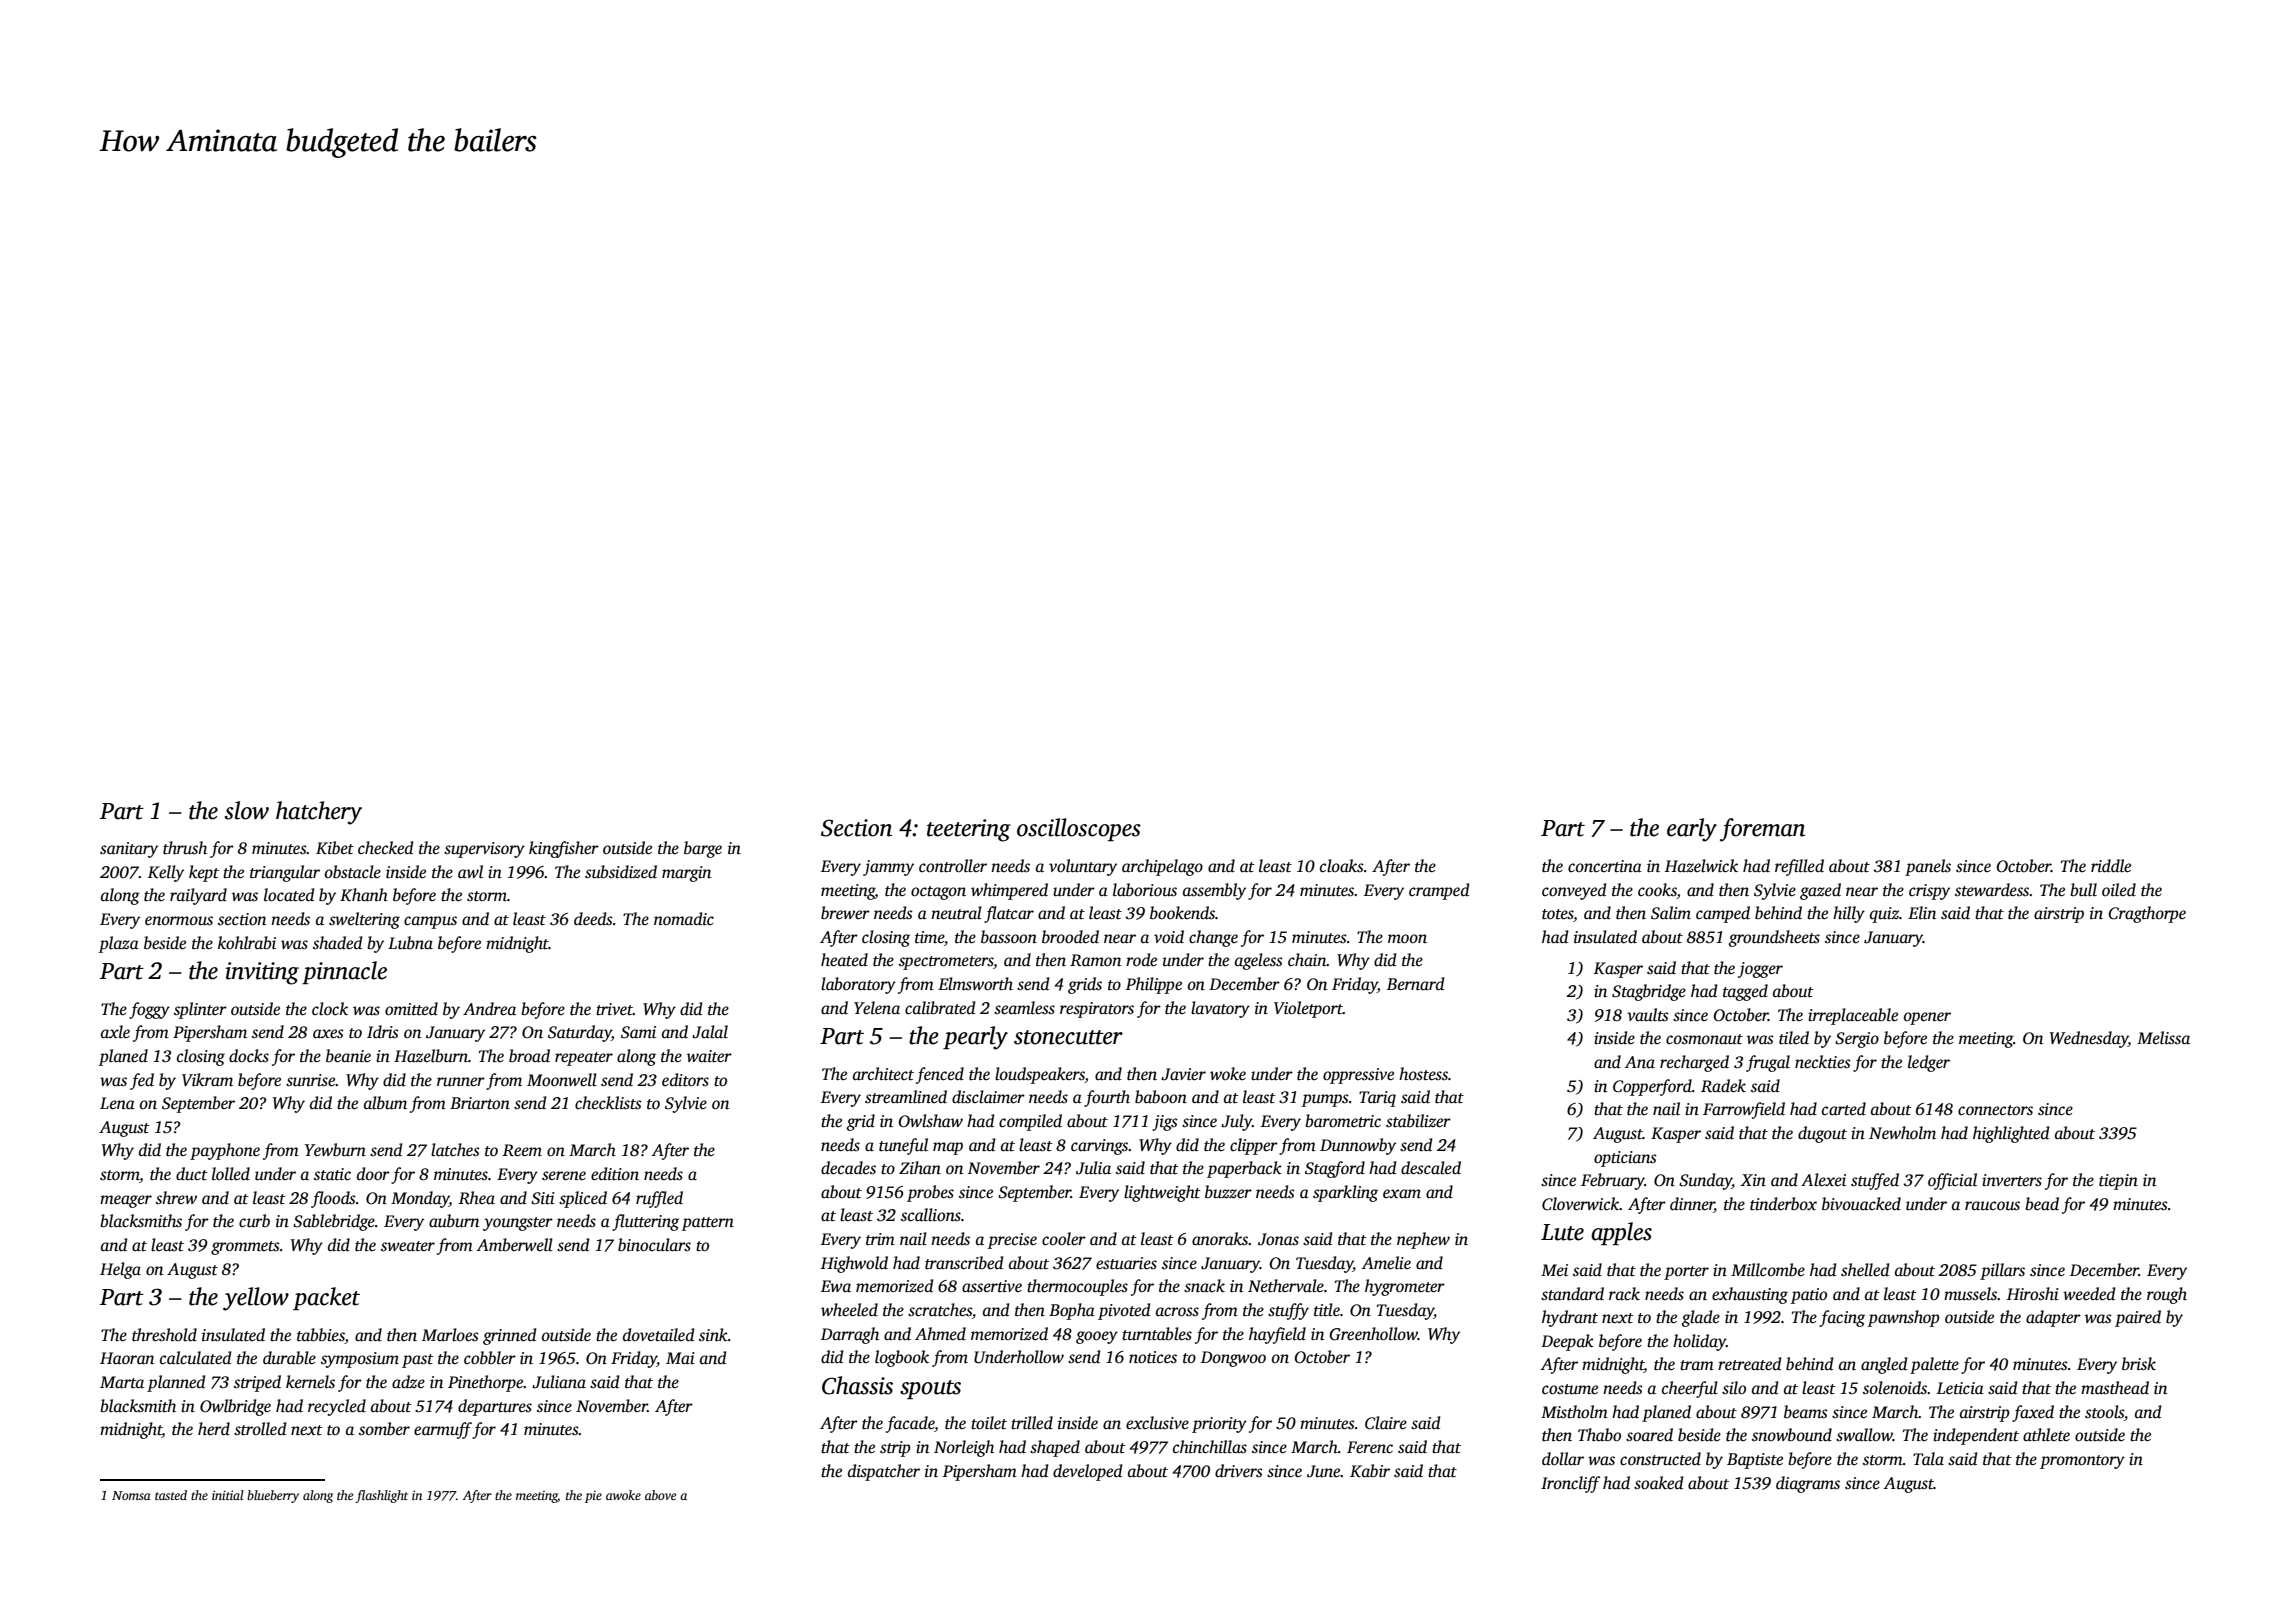 The height and width of the screenshot is (1620, 2292). What do you see at coordinates (443, 1430) in the screenshot?
I see `earmuff` at bounding box center [443, 1430].
